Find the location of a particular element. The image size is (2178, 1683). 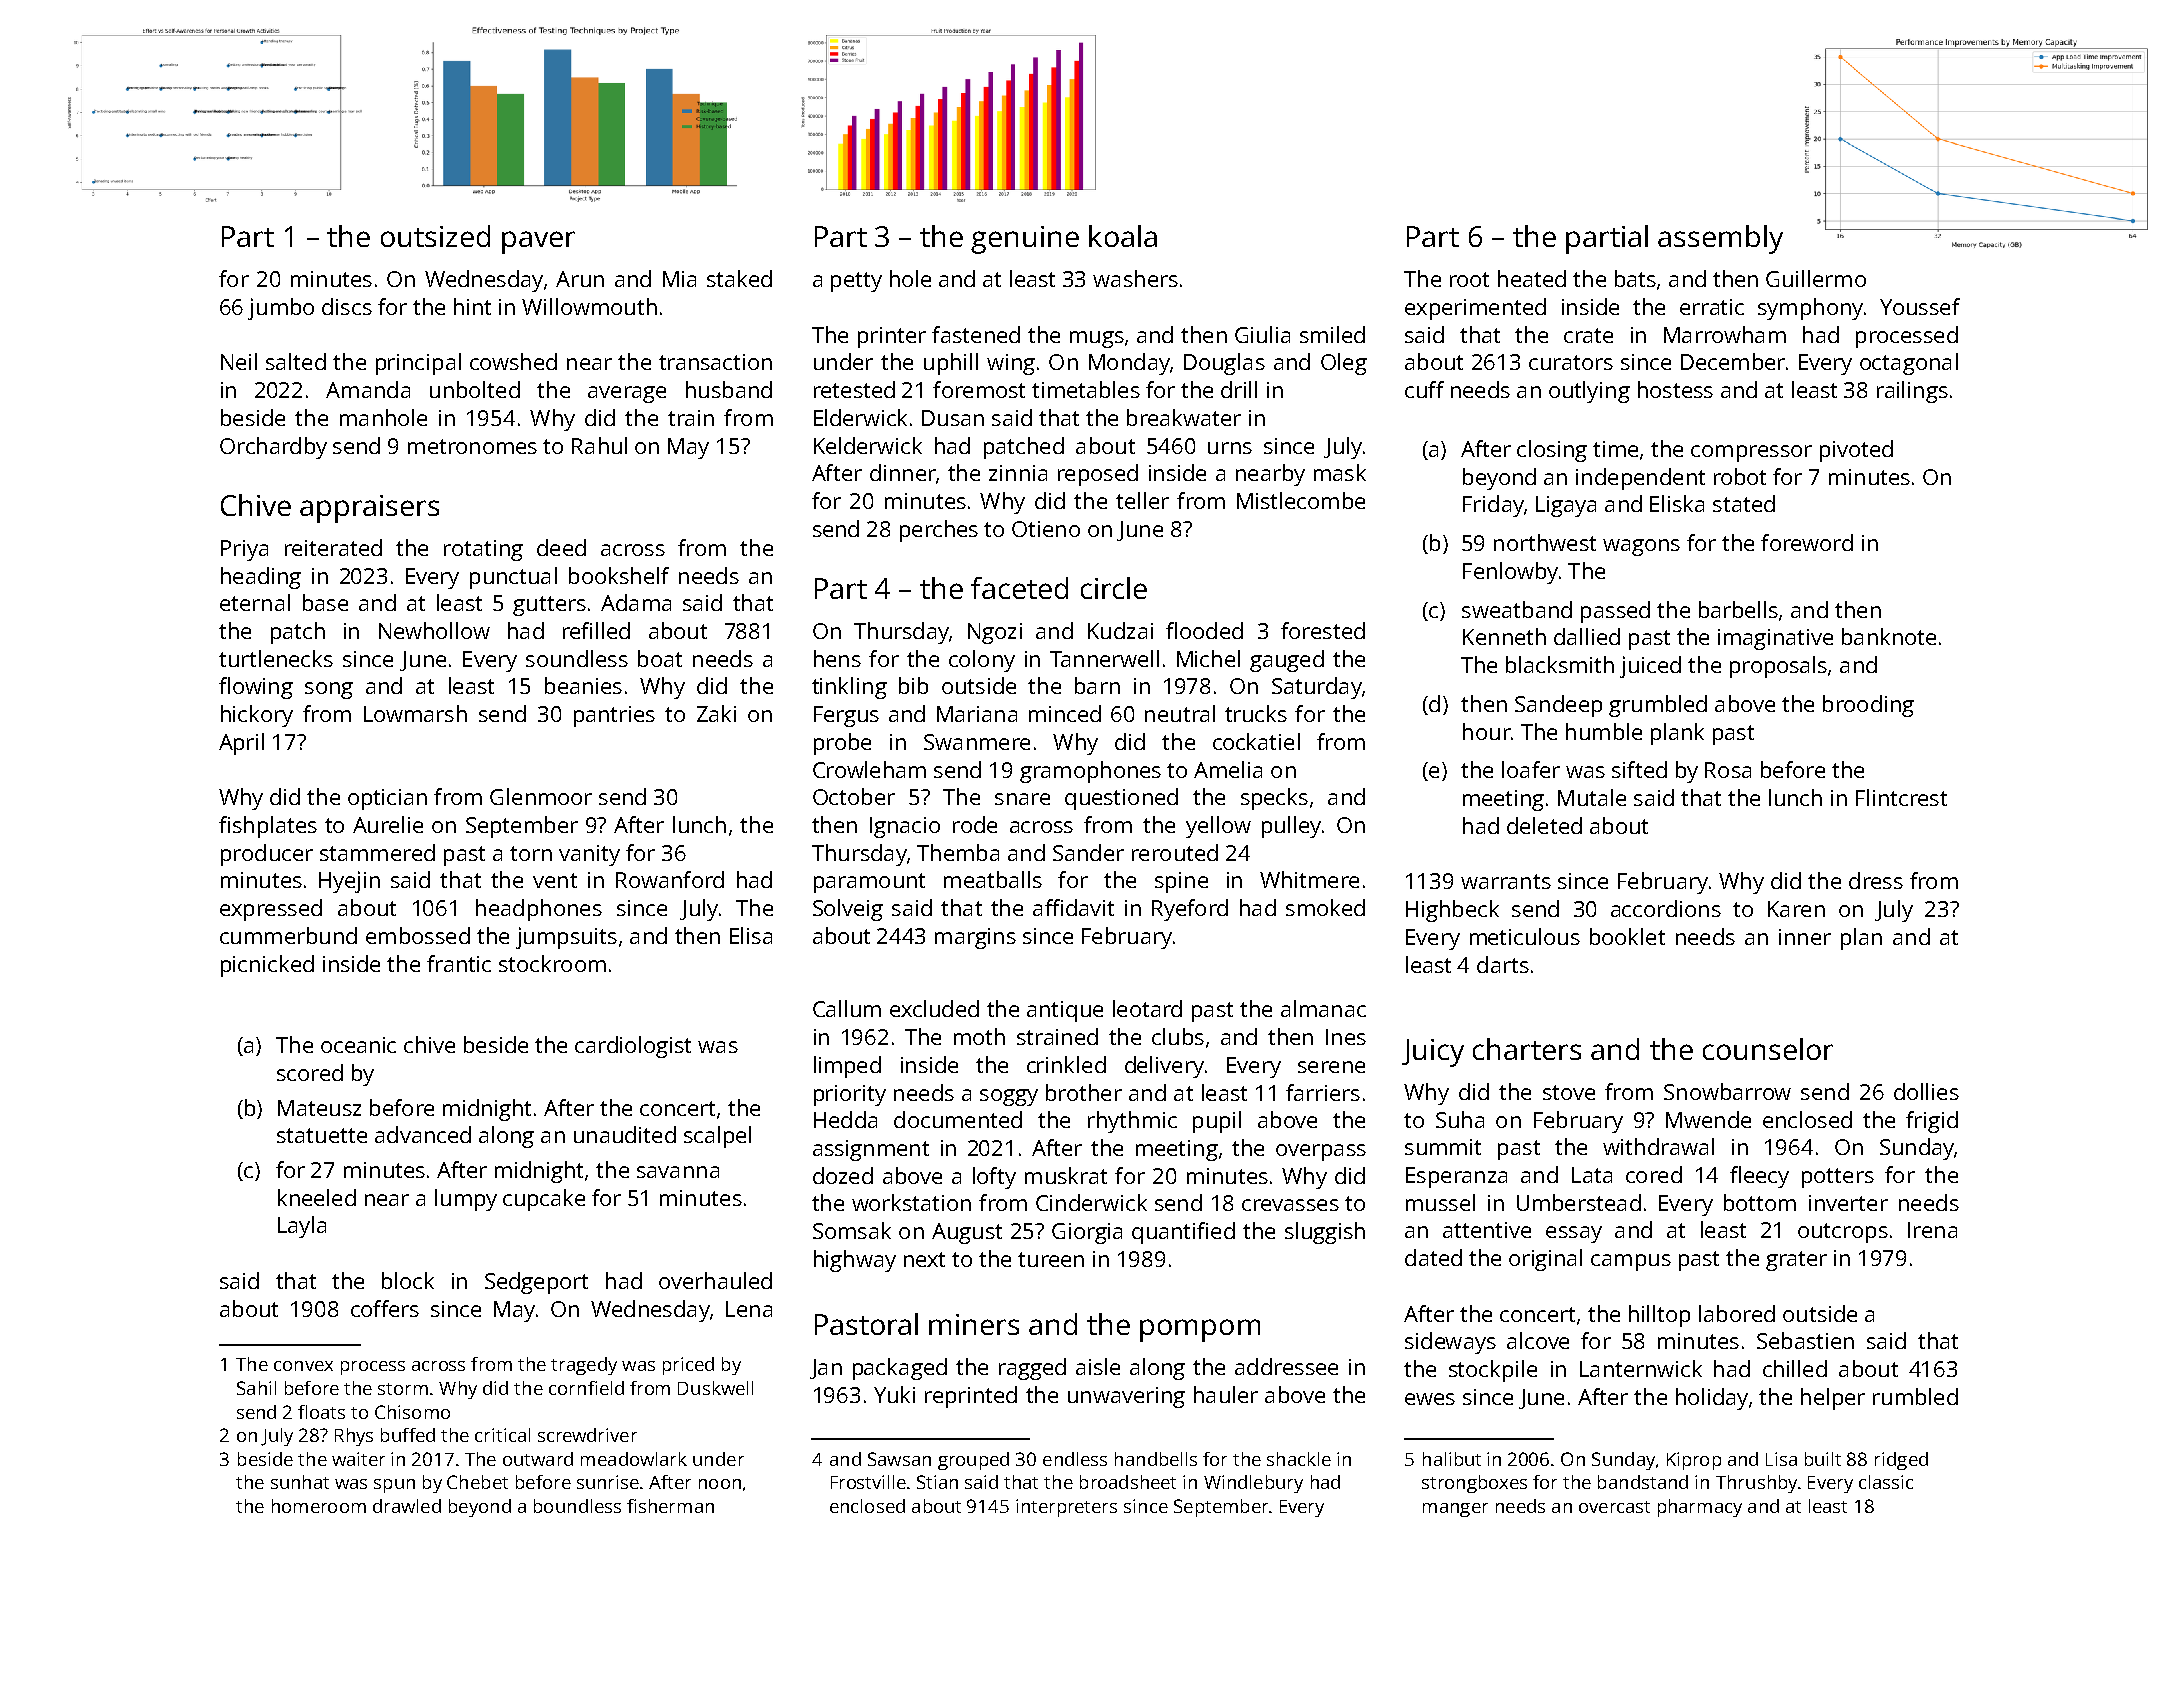

Karen is located at coordinates (1796, 909).
